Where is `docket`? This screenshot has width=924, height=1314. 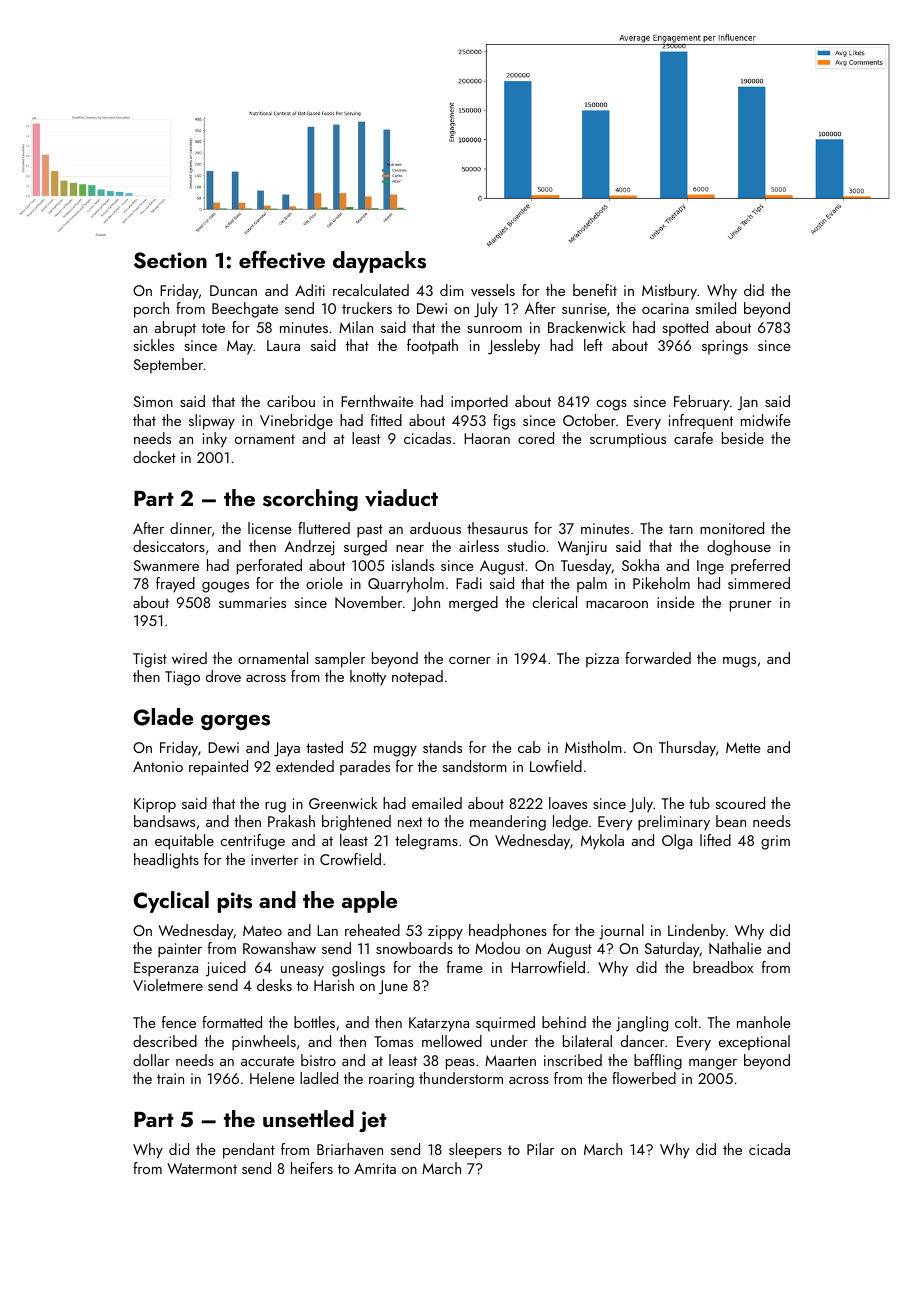
docket is located at coordinates (154, 457).
